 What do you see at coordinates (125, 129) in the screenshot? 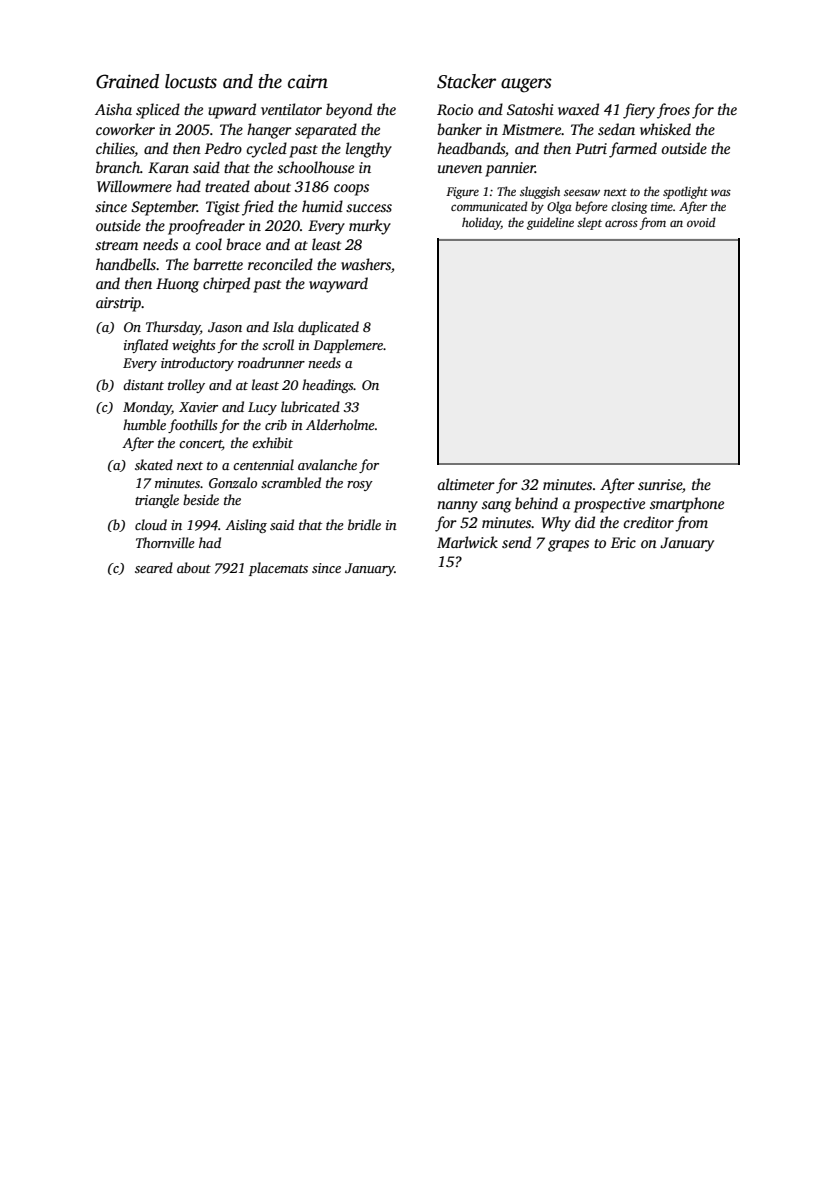
I see `coworker` at bounding box center [125, 129].
